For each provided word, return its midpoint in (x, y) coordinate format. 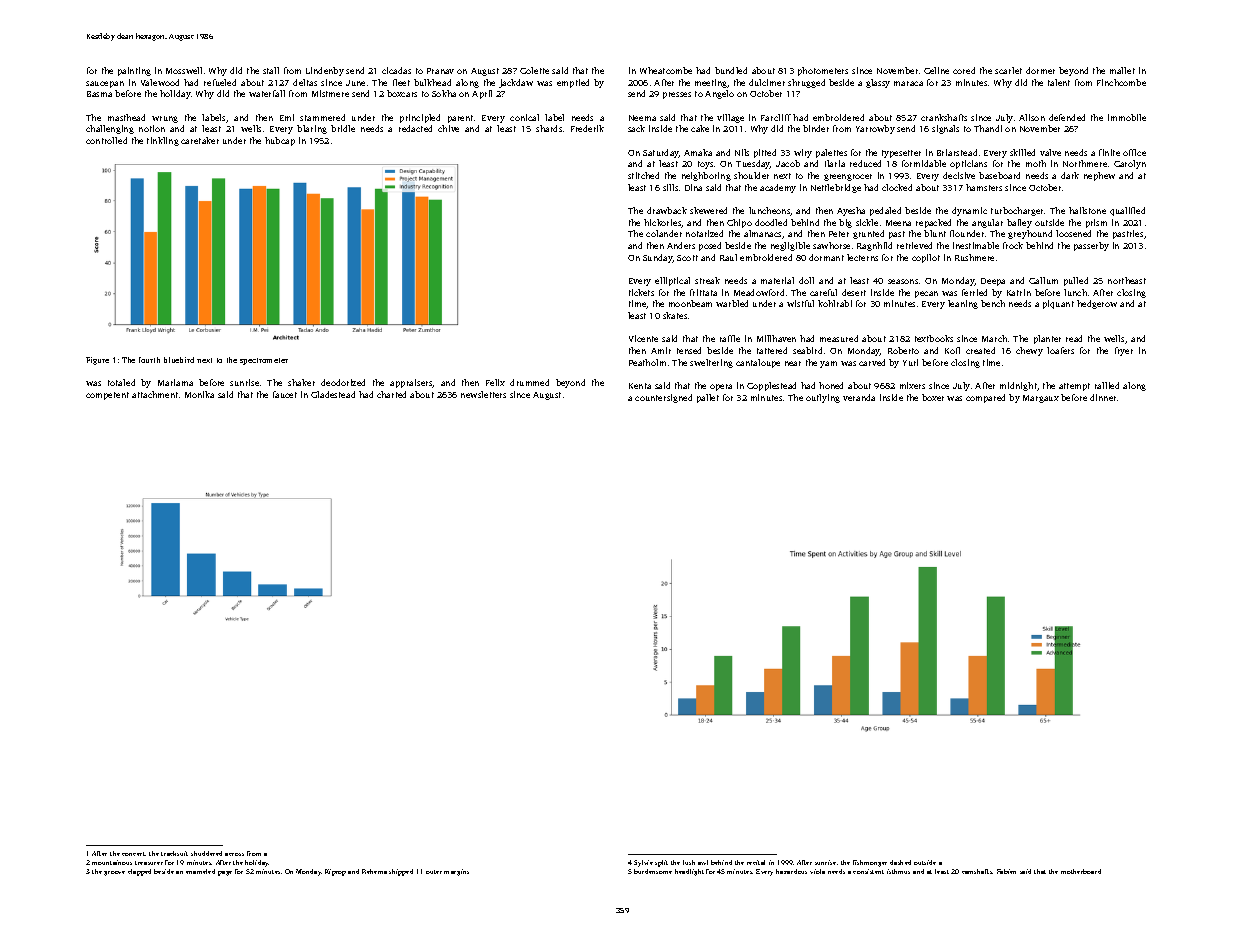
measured (839, 338)
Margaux (1041, 399)
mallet (1122, 70)
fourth (149, 360)
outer (434, 872)
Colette (534, 70)
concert (134, 854)
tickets (641, 292)
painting (134, 71)
